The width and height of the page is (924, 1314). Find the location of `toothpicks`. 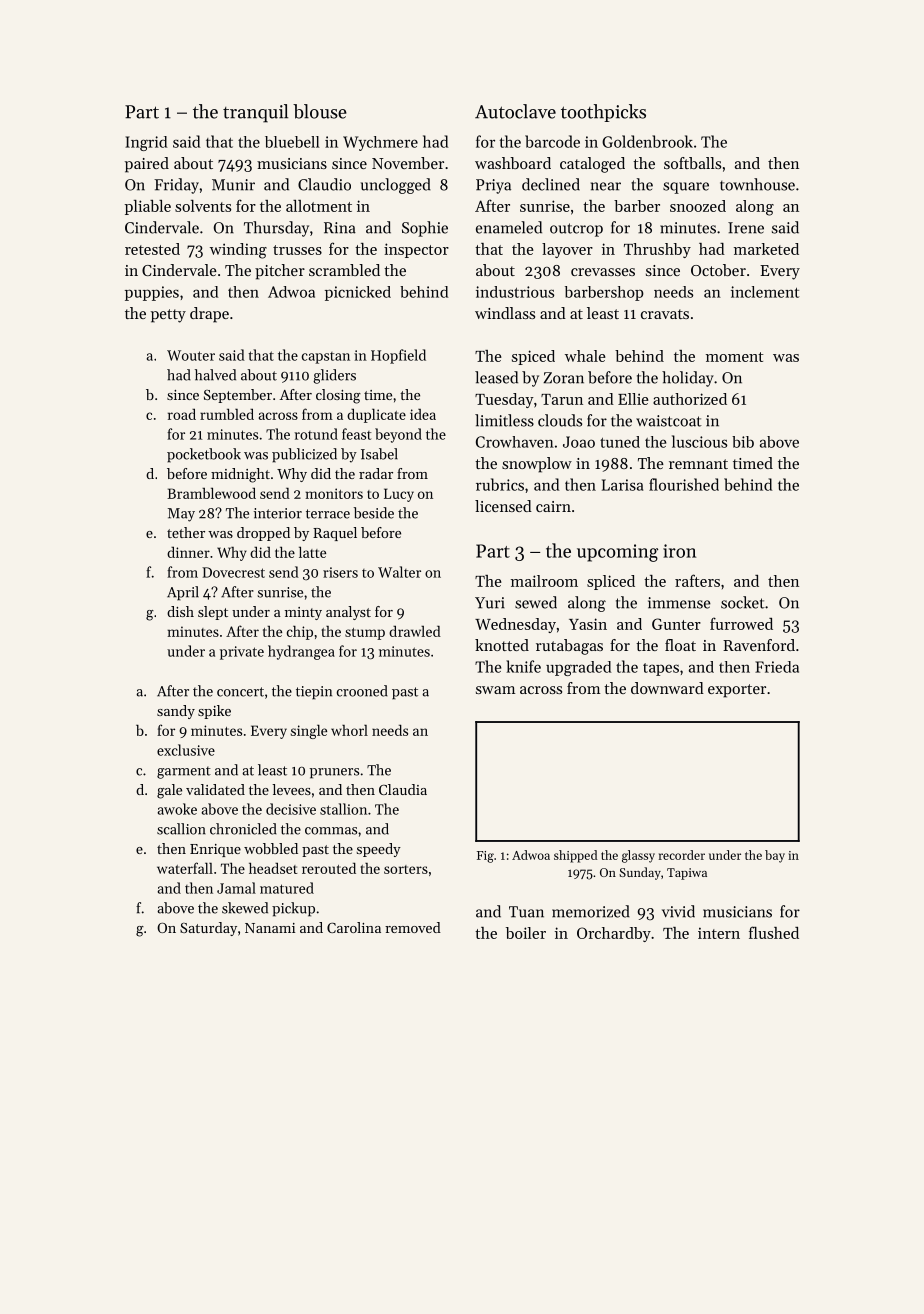

toothpicks is located at coordinates (603, 113).
